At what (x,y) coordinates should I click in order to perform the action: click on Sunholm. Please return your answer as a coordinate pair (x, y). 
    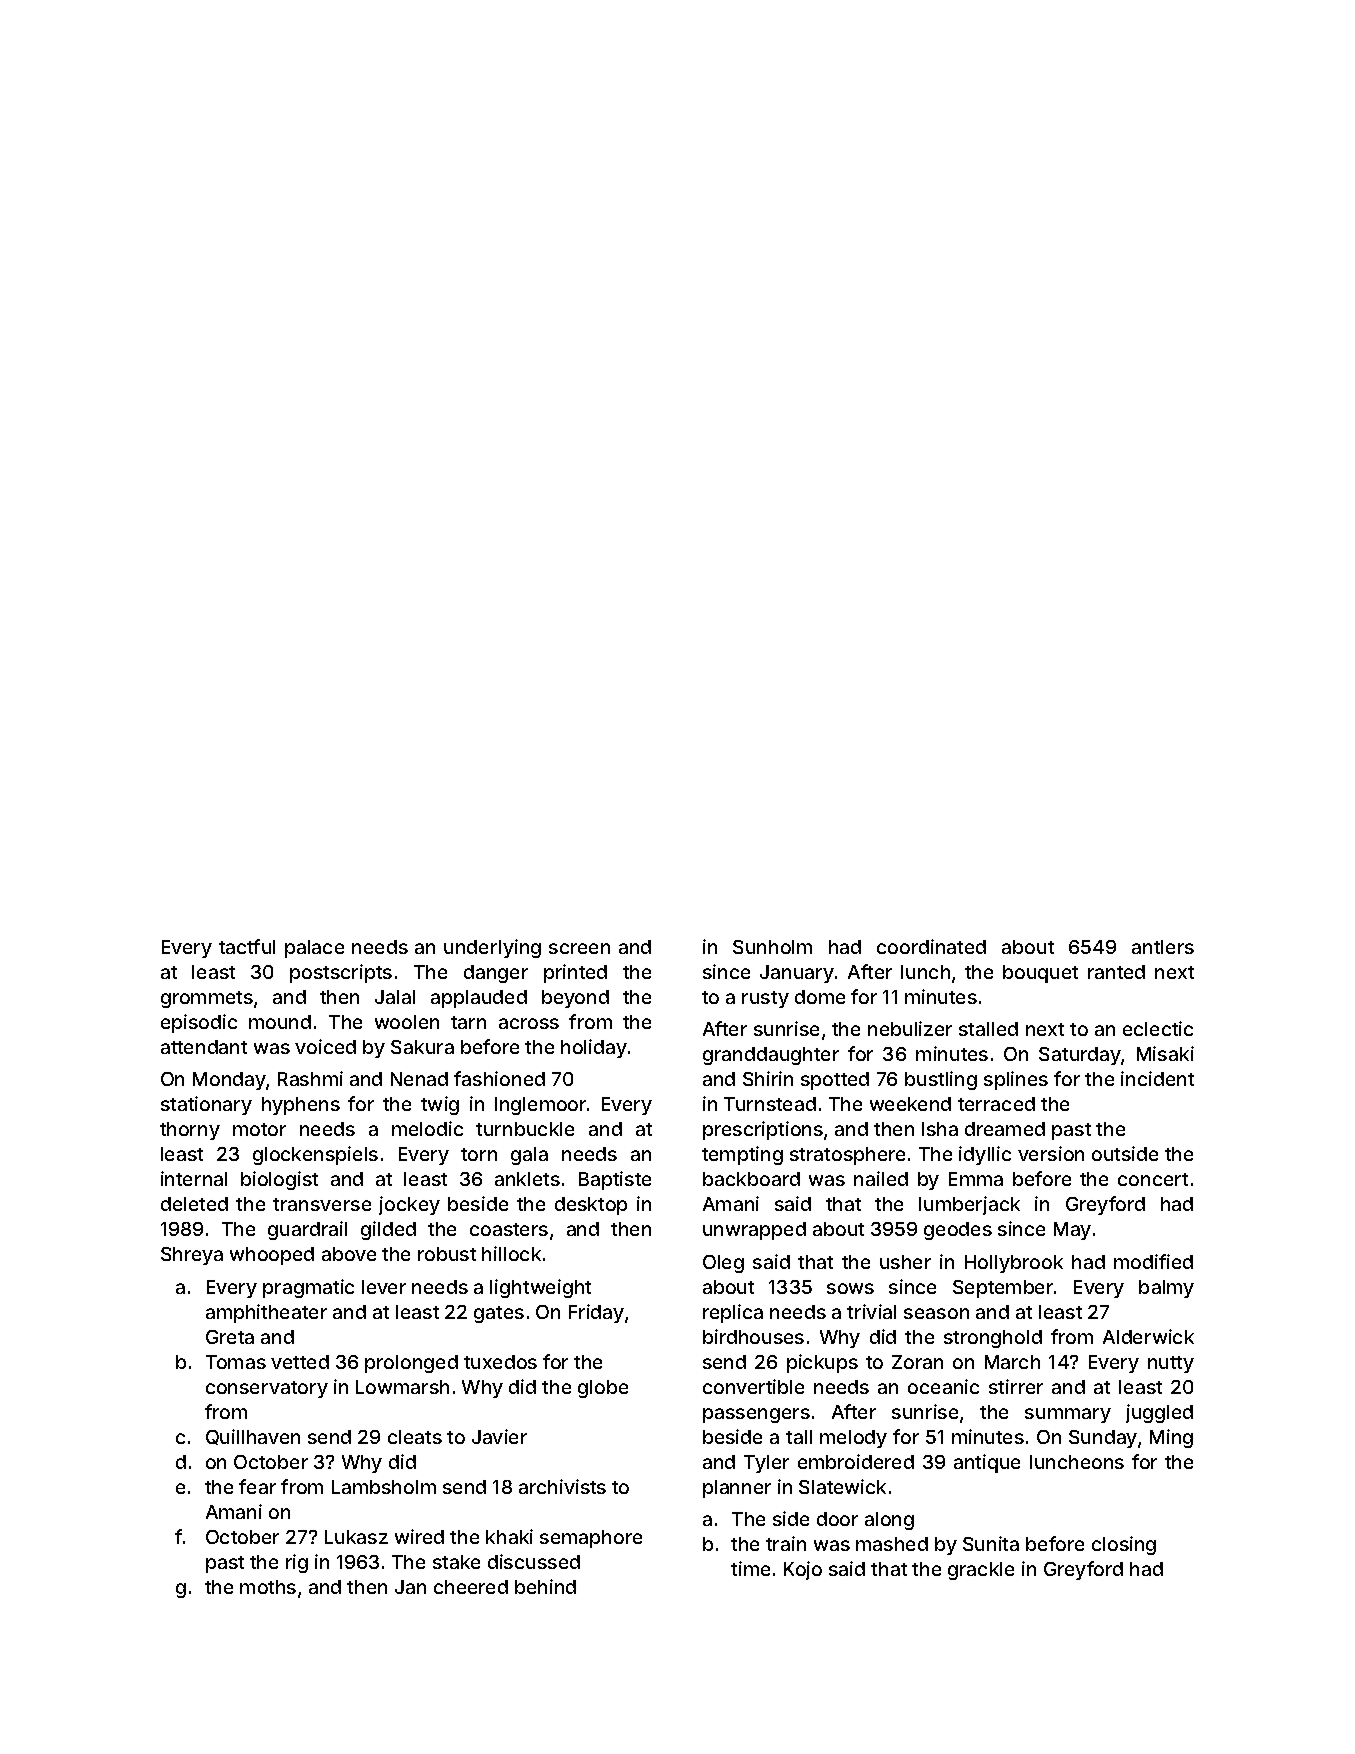
    Looking at the image, I should click on (772, 947).
